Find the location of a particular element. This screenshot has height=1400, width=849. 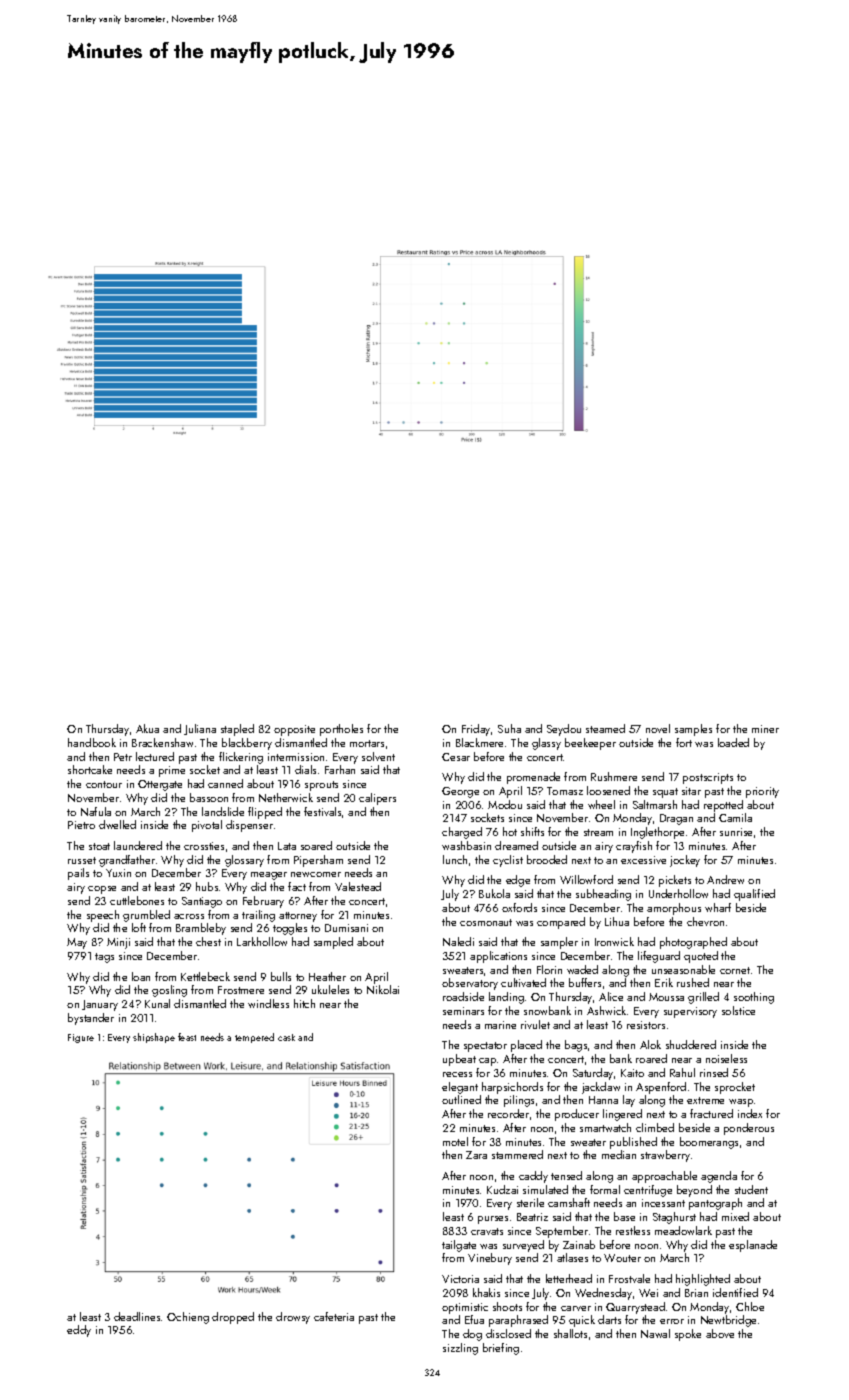

wasp is located at coordinates (741, 1103).
